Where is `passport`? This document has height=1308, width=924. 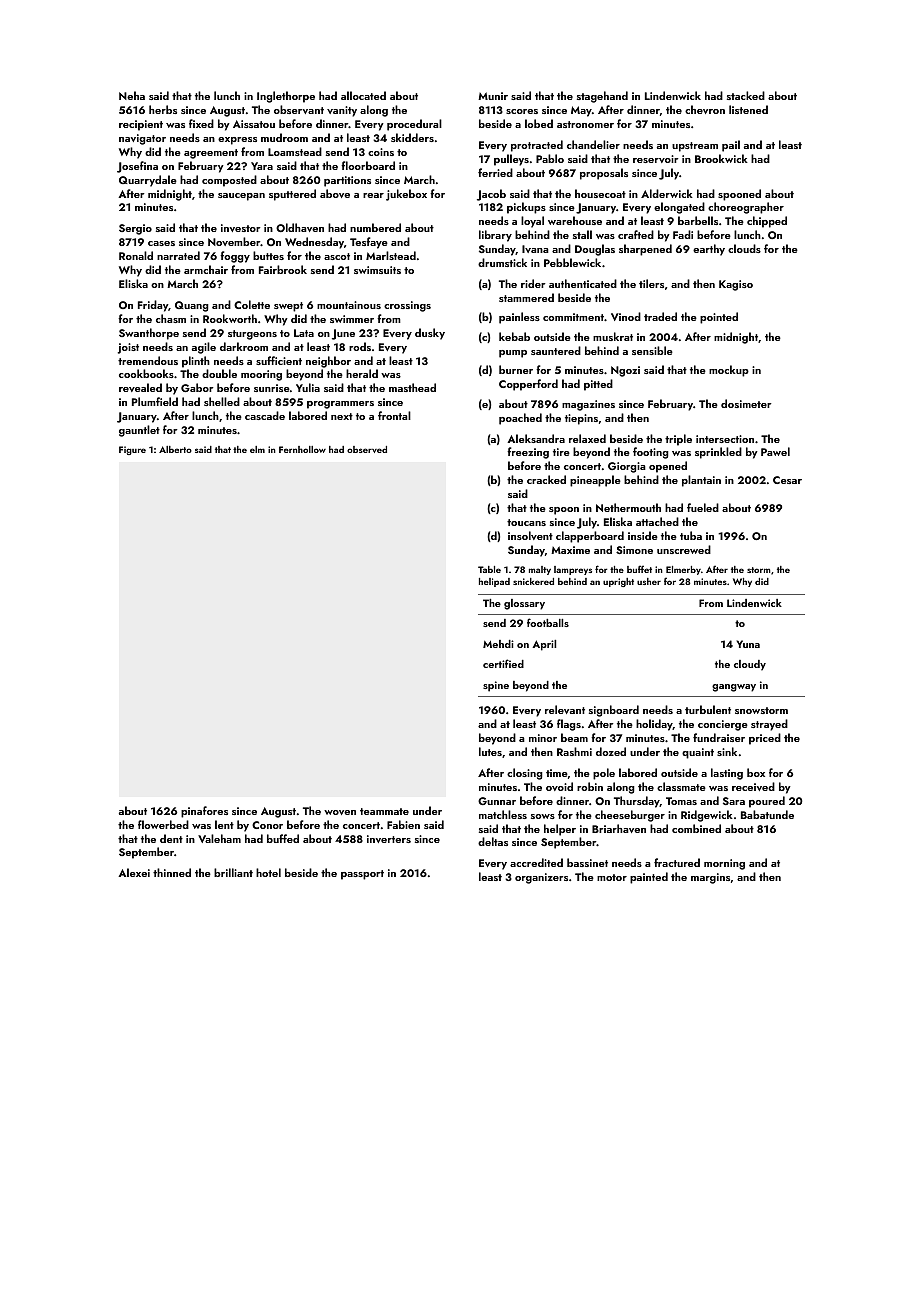 passport is located at coordinates (362, 875).
